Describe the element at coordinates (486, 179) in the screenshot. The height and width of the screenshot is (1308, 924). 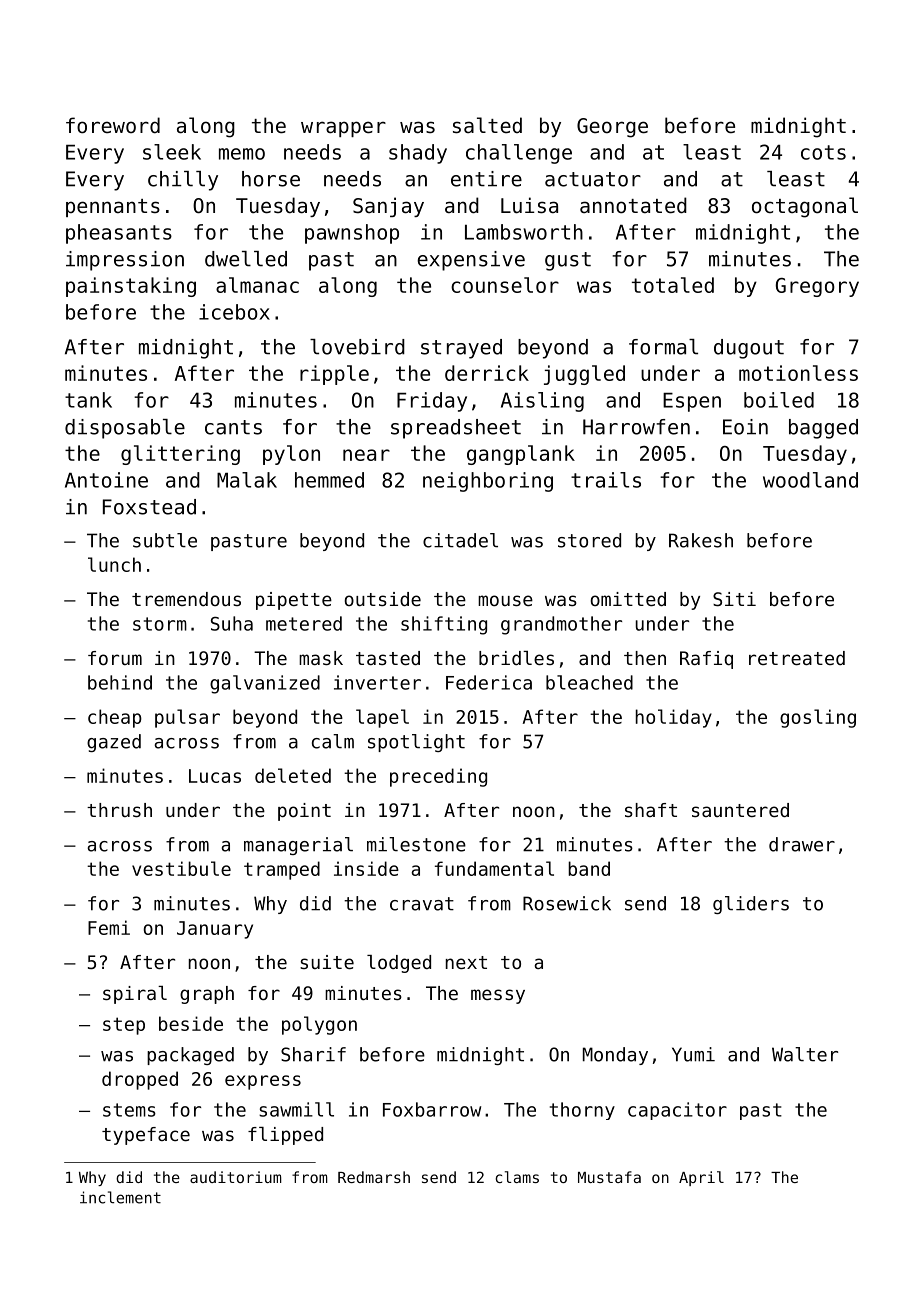
I see `entire` at that location.
